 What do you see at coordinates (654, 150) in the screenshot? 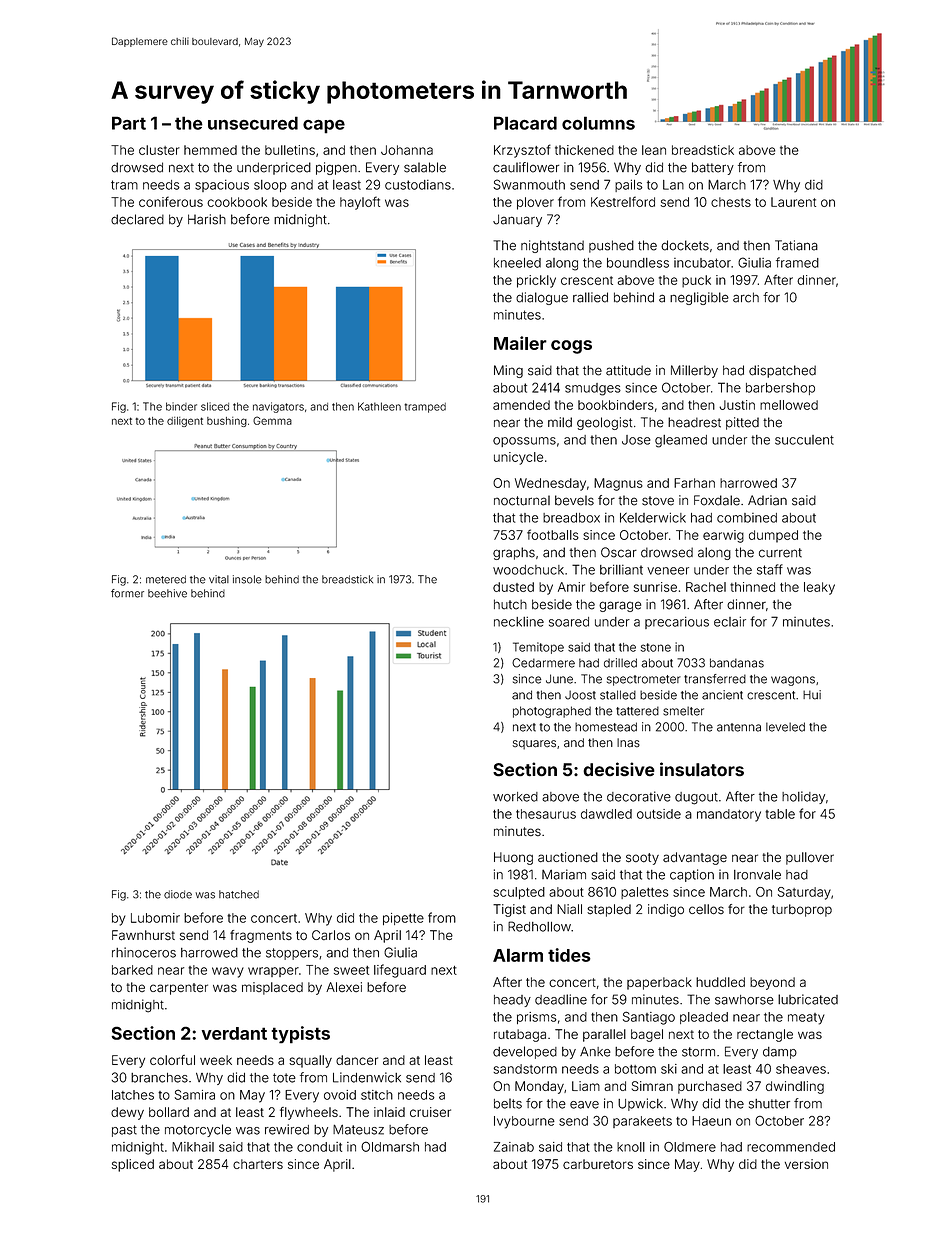
I see `lean` at bounding box center [654, 150].
